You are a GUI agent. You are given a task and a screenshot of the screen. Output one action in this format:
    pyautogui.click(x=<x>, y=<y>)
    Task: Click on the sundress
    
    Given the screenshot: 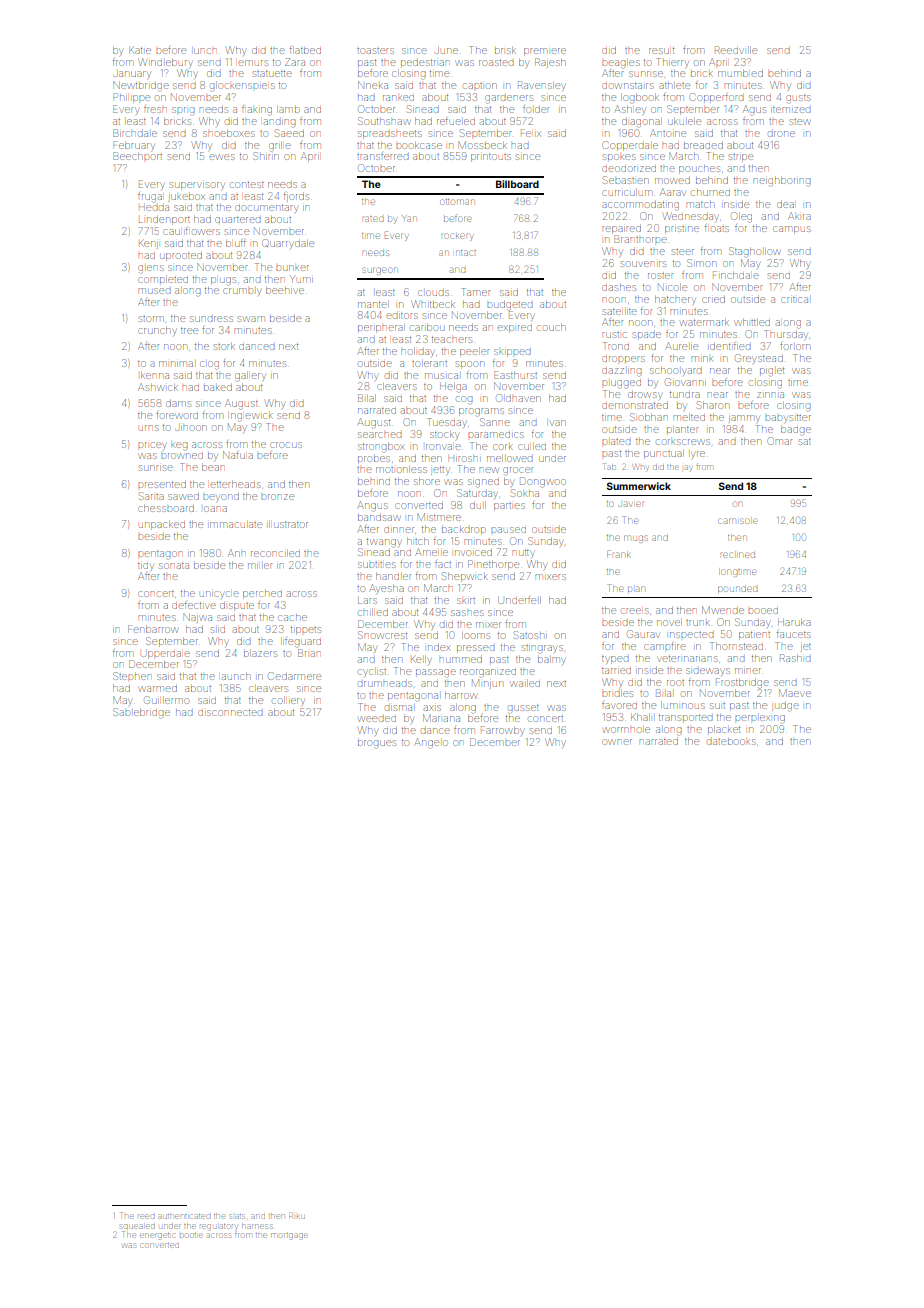 What is the action you would take?
    pyautogui.click(x=211, y=319)
